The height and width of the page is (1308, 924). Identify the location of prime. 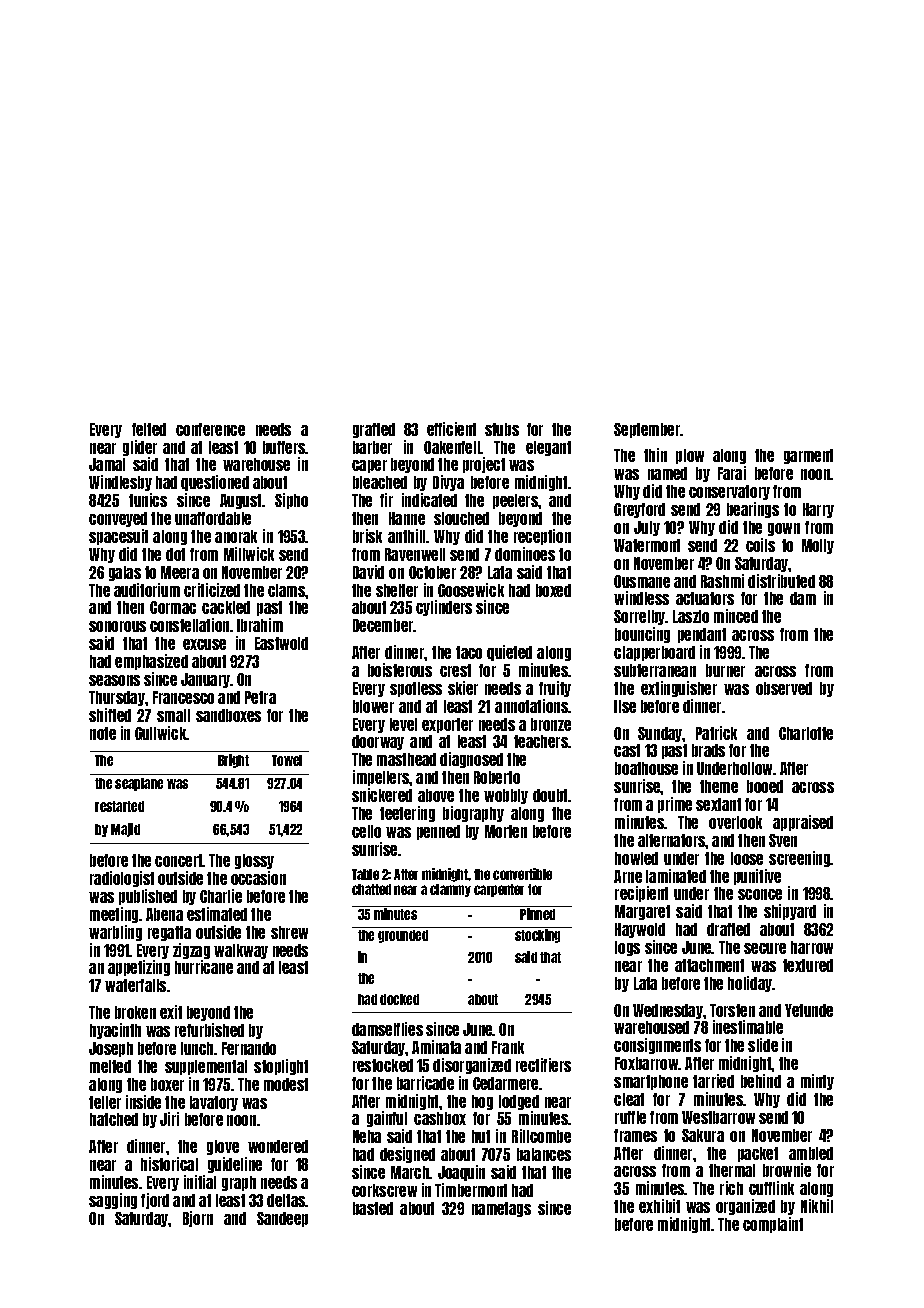
(675, 805).
